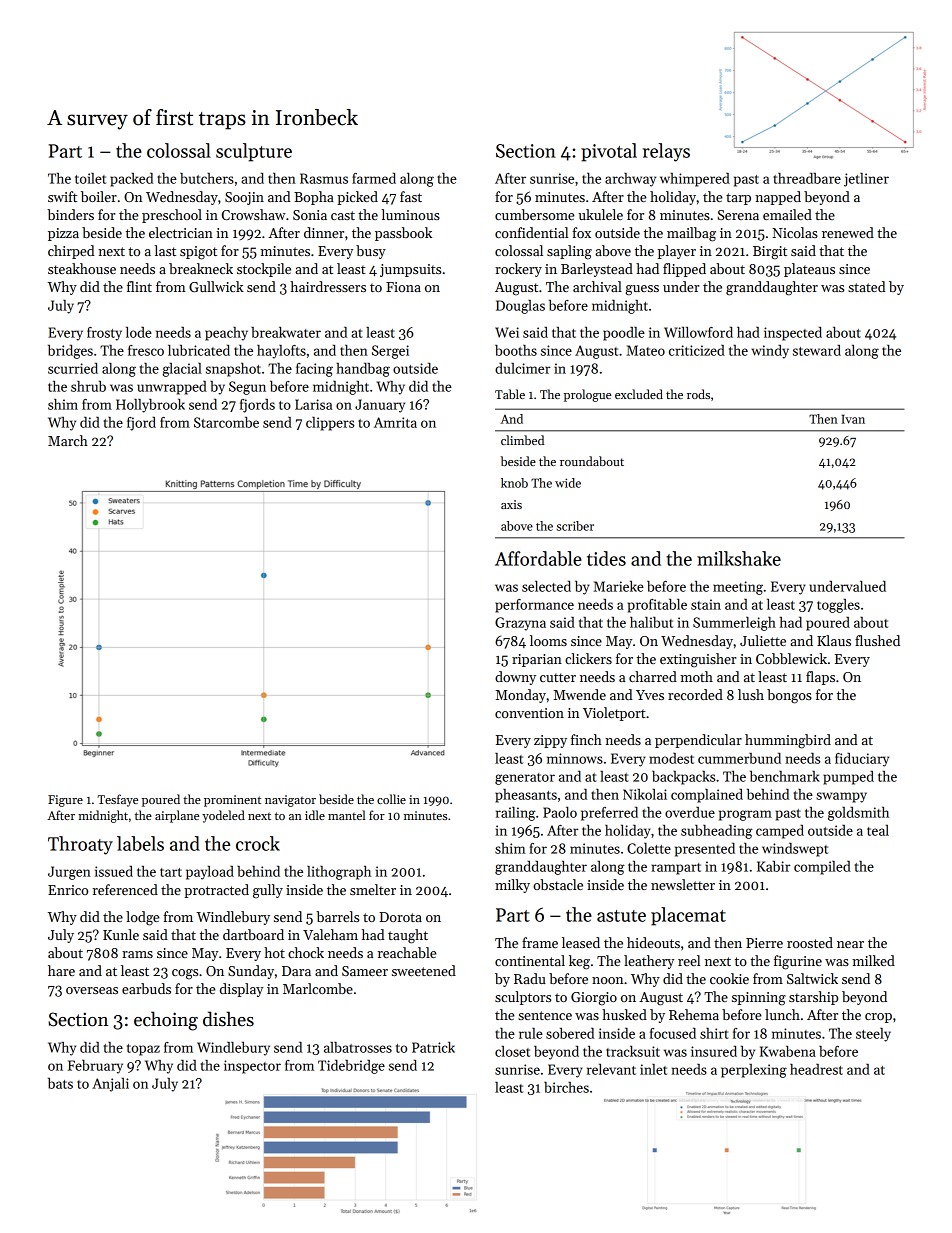  Describe the element at coordinates (61, 970) in the page. I see `hare` at that location.
